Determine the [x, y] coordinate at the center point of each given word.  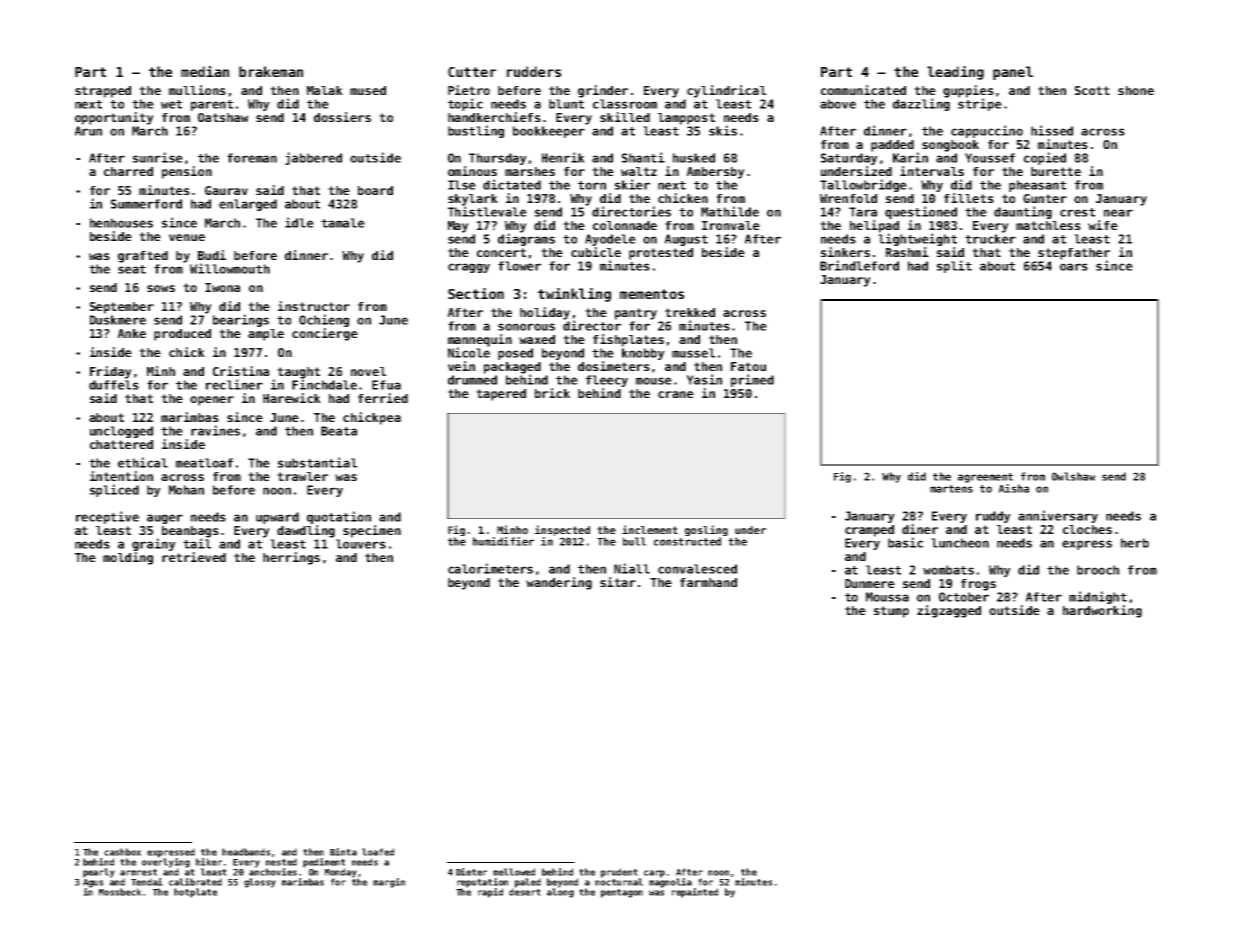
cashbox [122, 852]
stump [891, 612]
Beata [339, 431]
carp [654, 874]
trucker [990, 239]
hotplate [195, 893]
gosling [706, 530]
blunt [566, 104]
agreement [985, 478]
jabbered [313, 158]
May [458, 227]
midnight [1098, 597]
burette [1056, 171]
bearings [241, 320]
